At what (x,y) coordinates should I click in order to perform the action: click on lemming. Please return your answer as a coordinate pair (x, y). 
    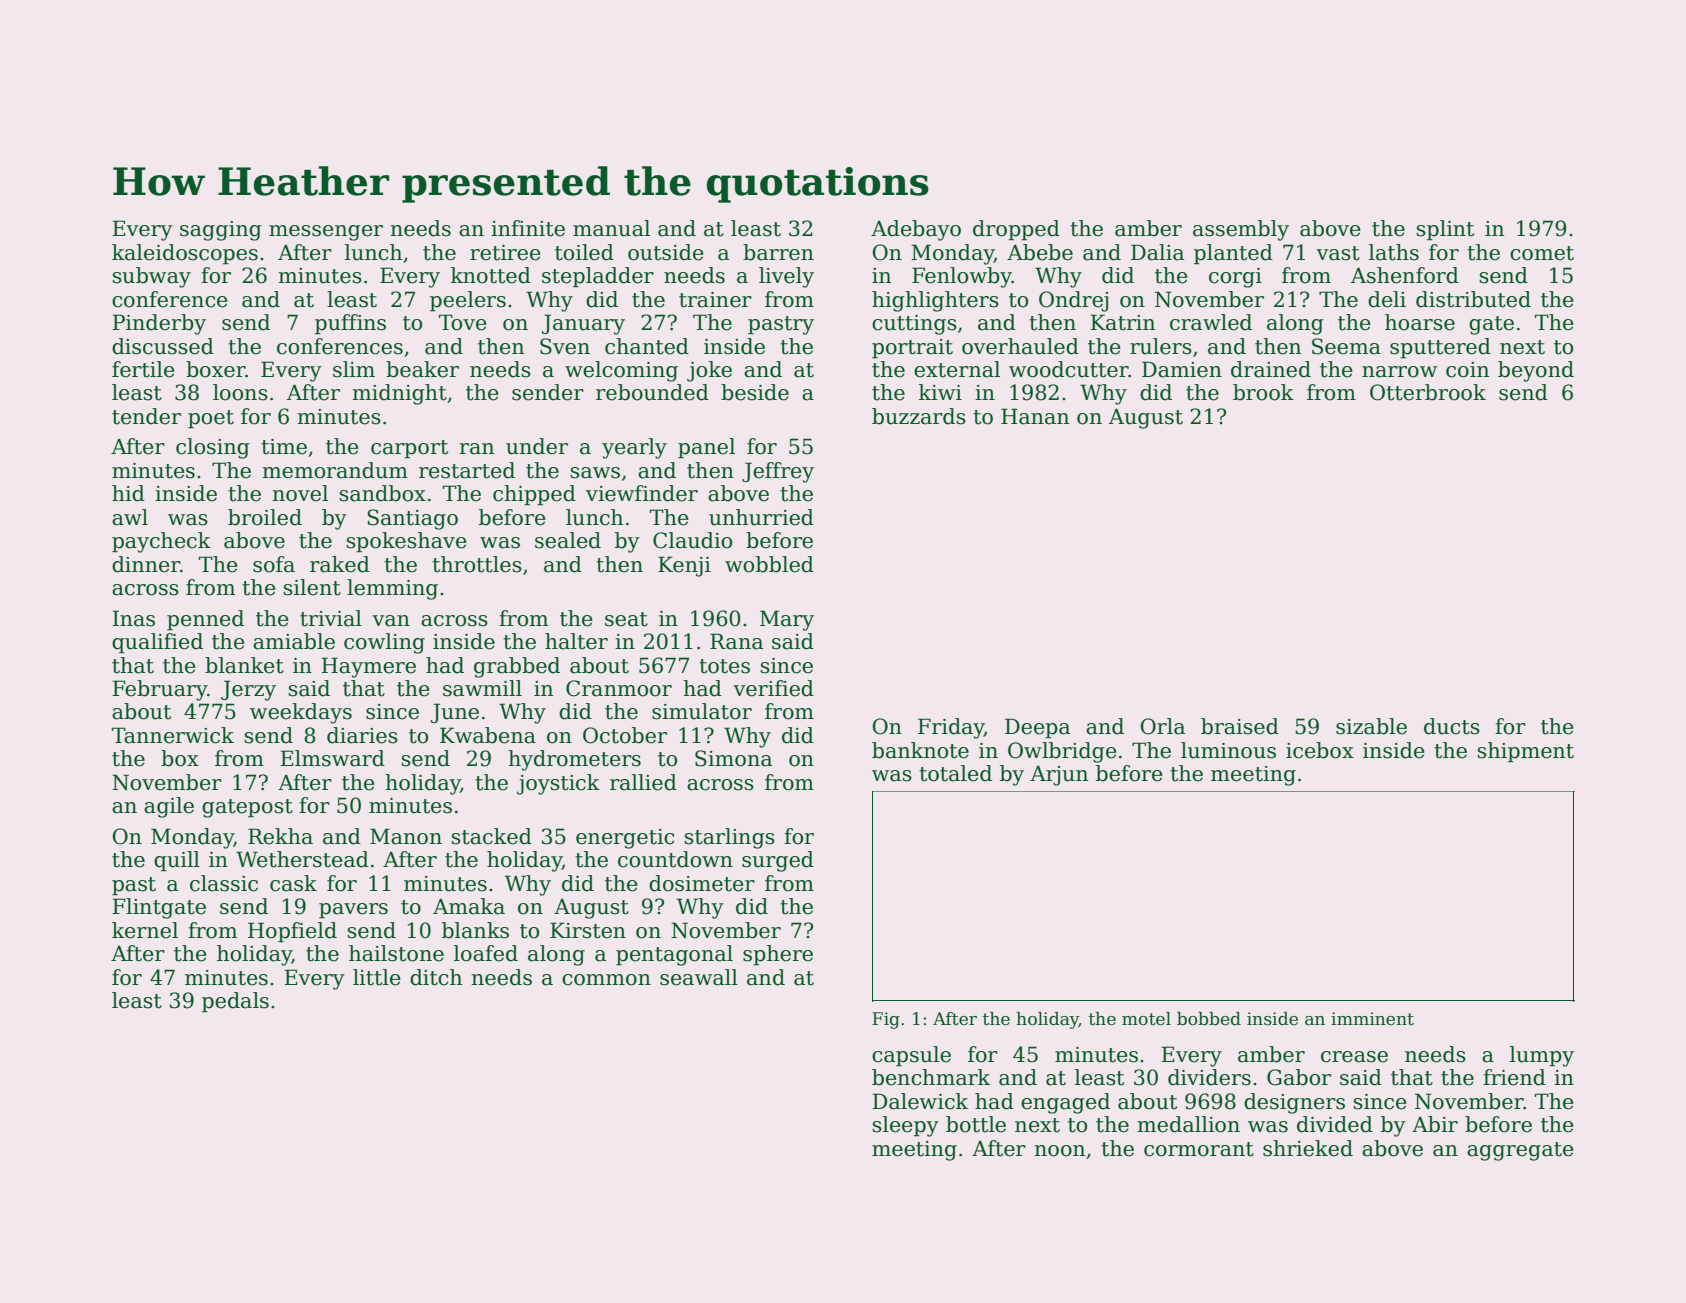
    Looking at the image, I should click on (392, 589).
